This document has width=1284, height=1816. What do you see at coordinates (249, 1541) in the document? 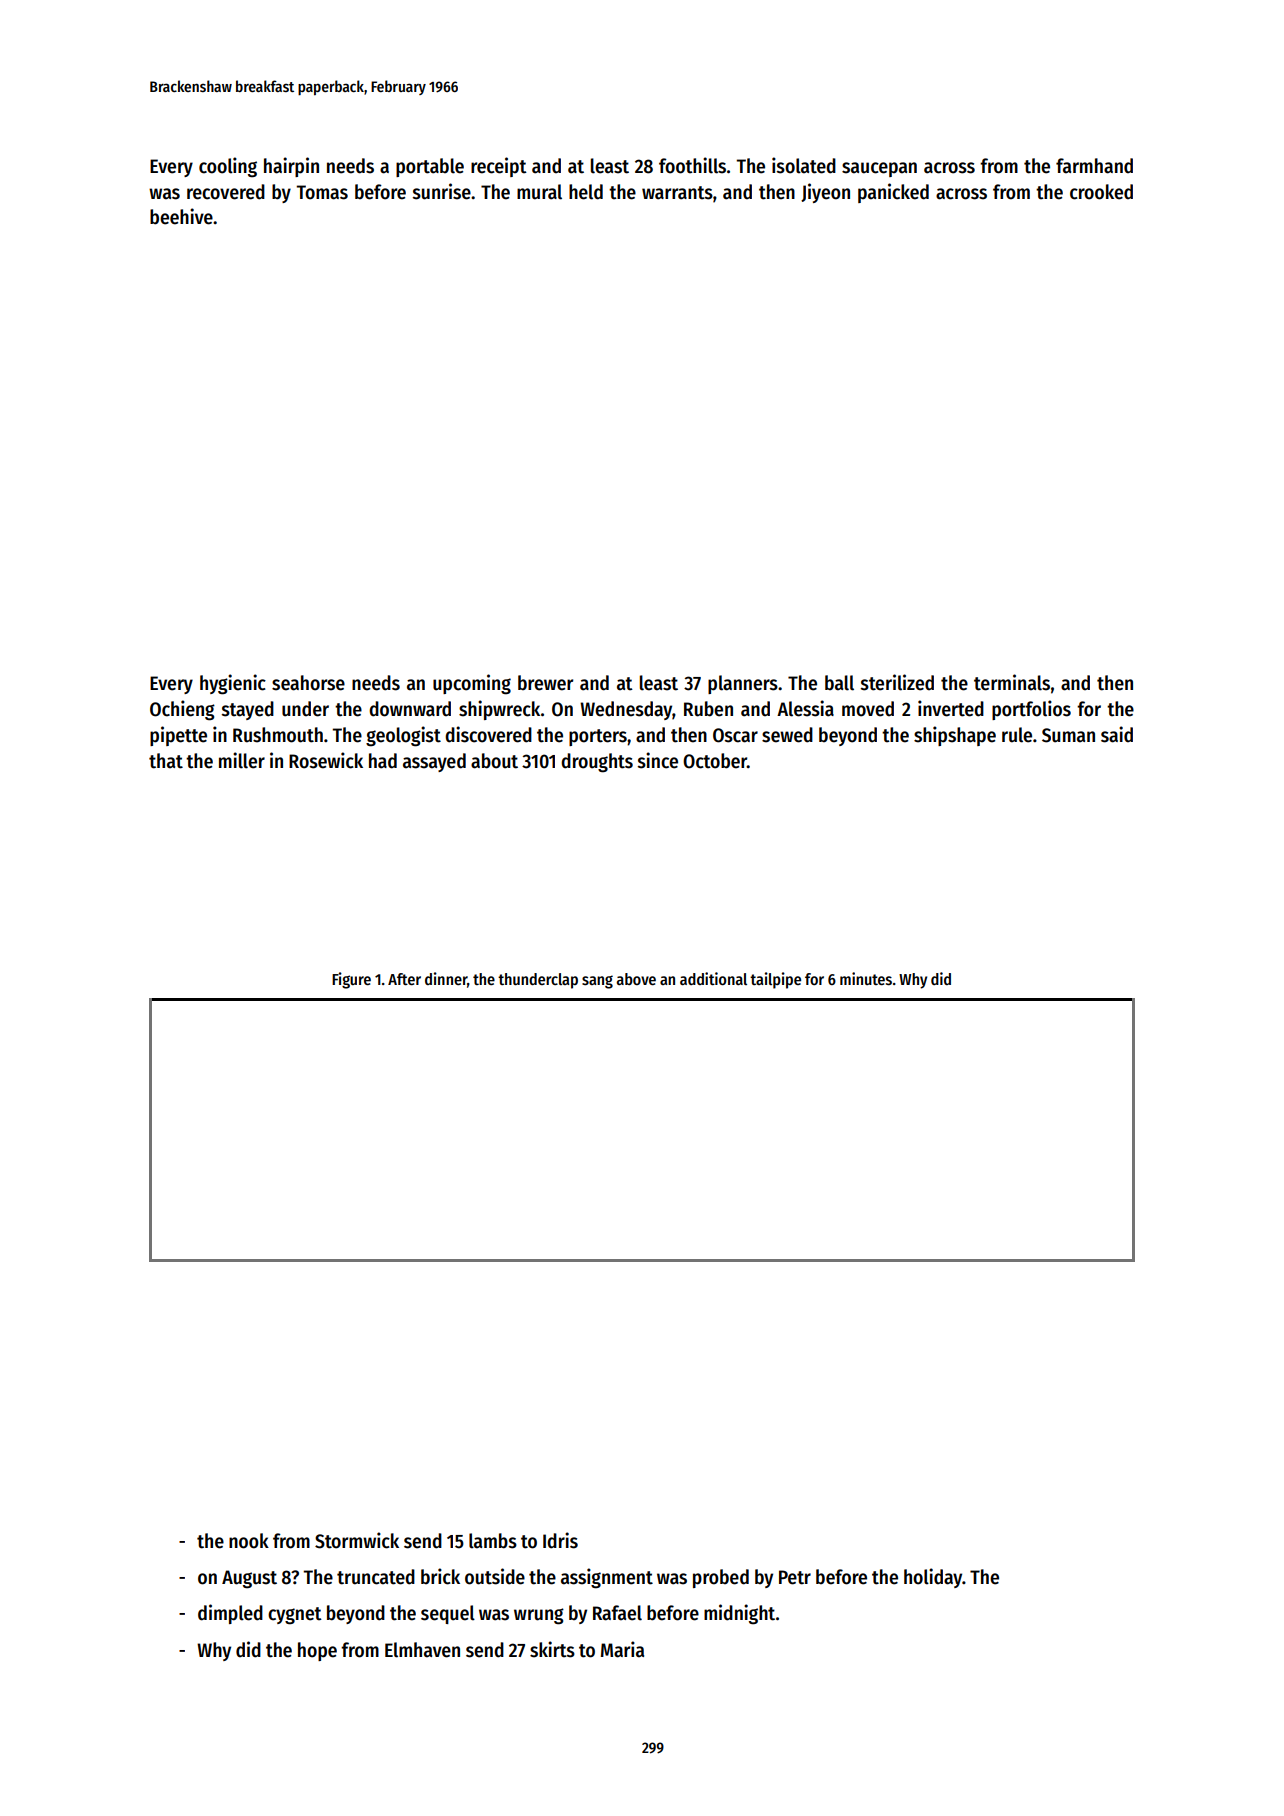
I see `nook` at bounding box center [249, 1541].
